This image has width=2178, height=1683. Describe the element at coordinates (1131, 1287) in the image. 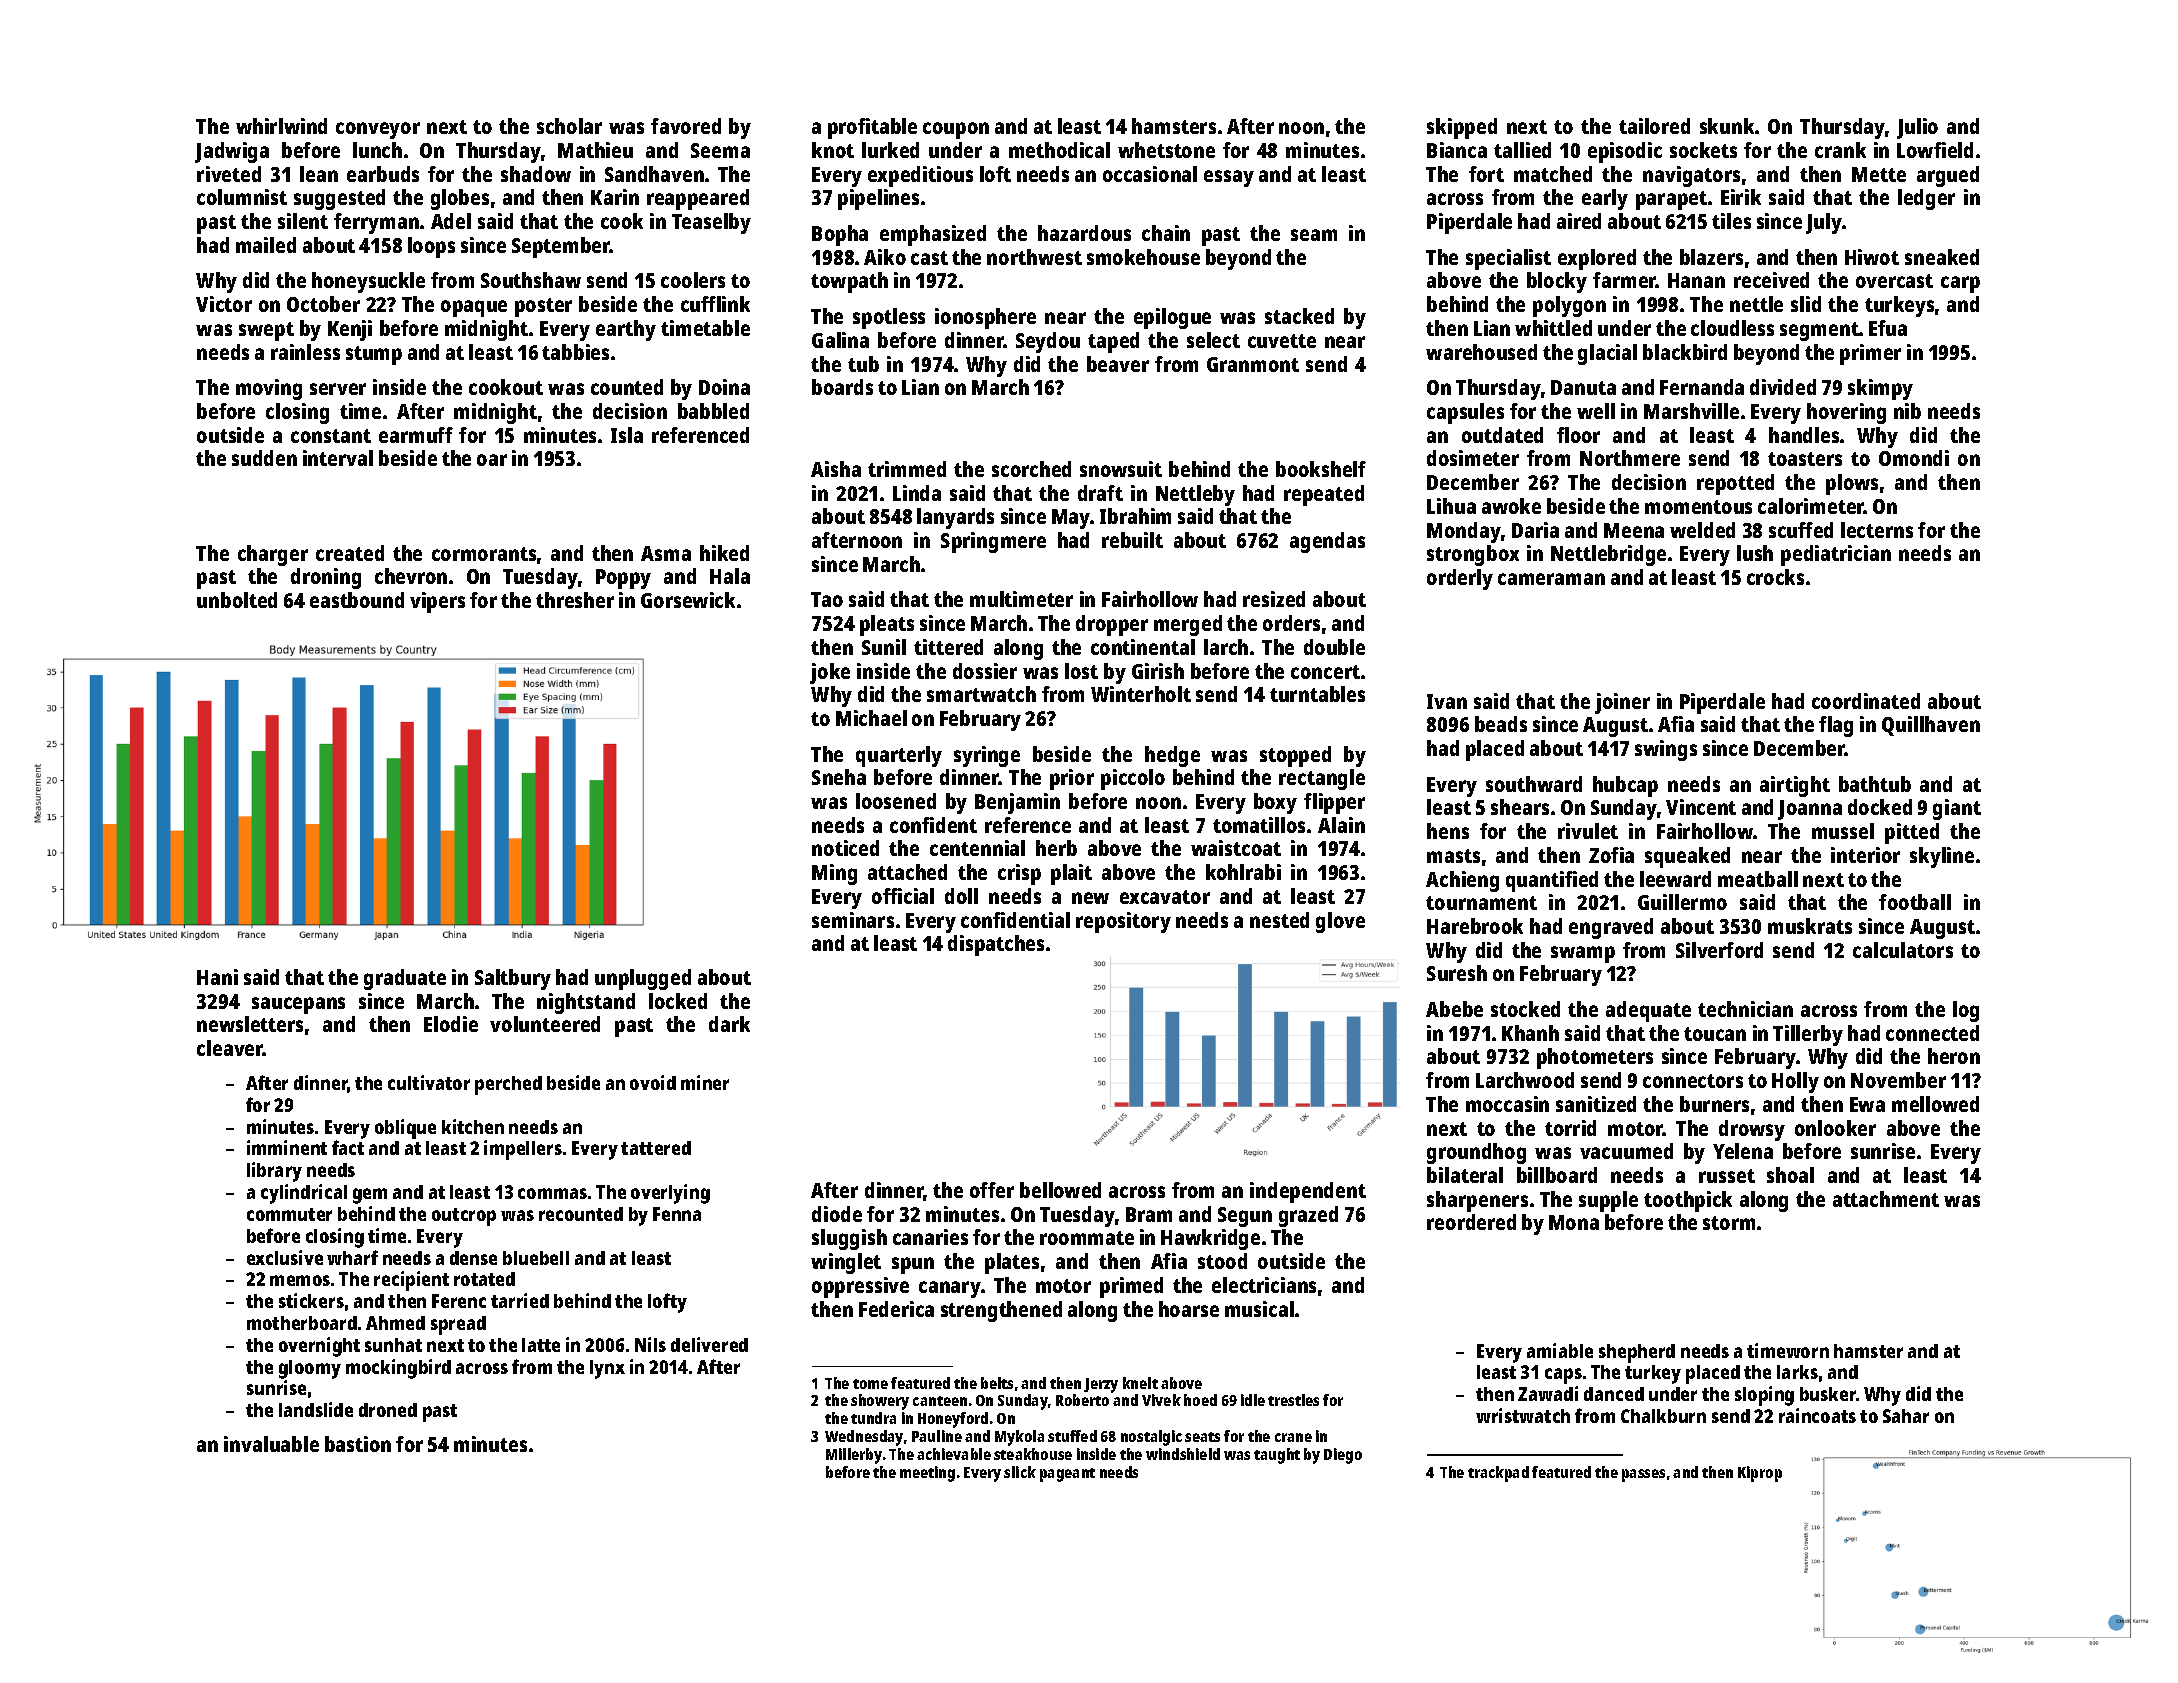

I see `primed` at that location.
